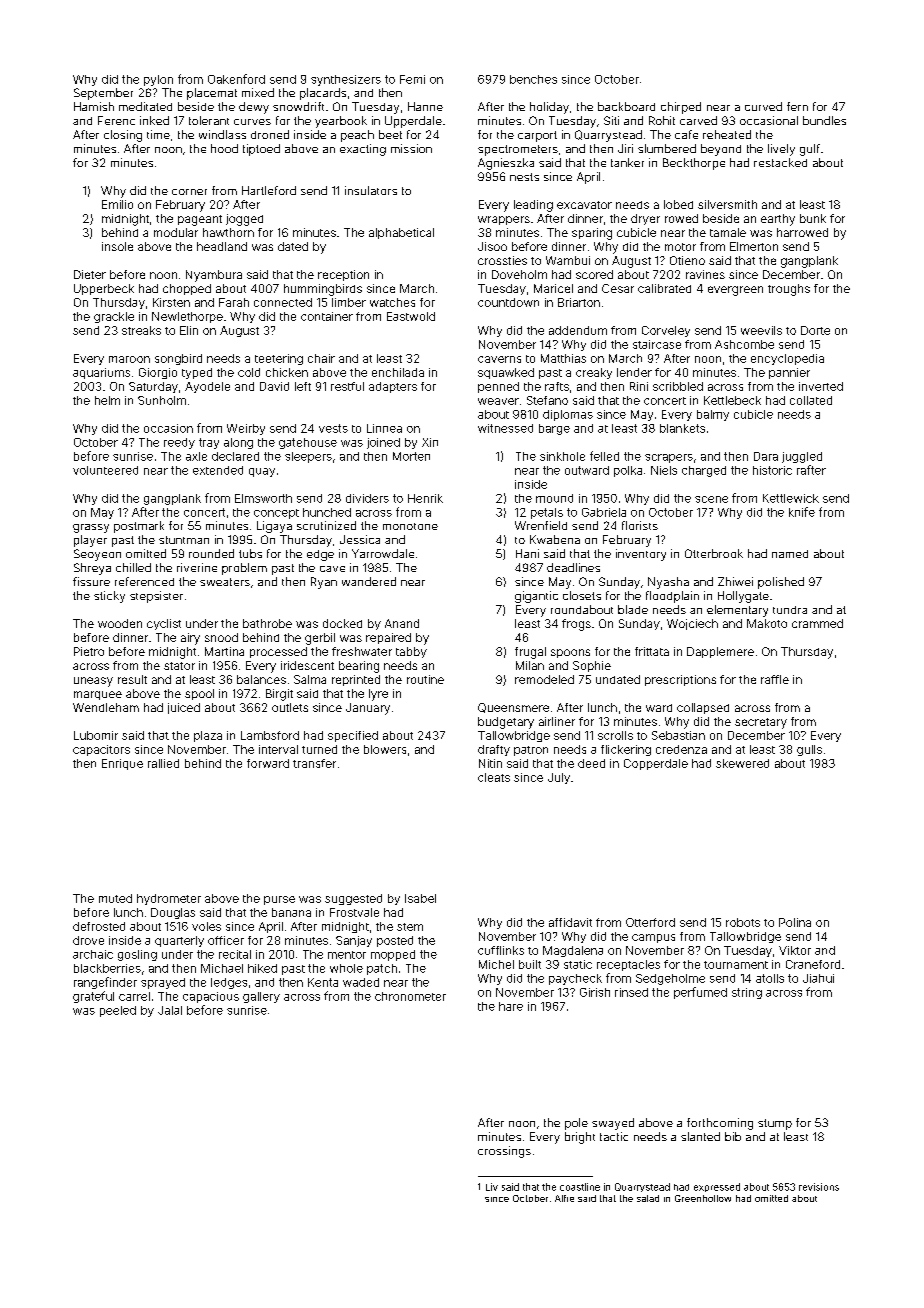 The image size is (924, 1308). I want to click on crammed, so click(817, 623).
